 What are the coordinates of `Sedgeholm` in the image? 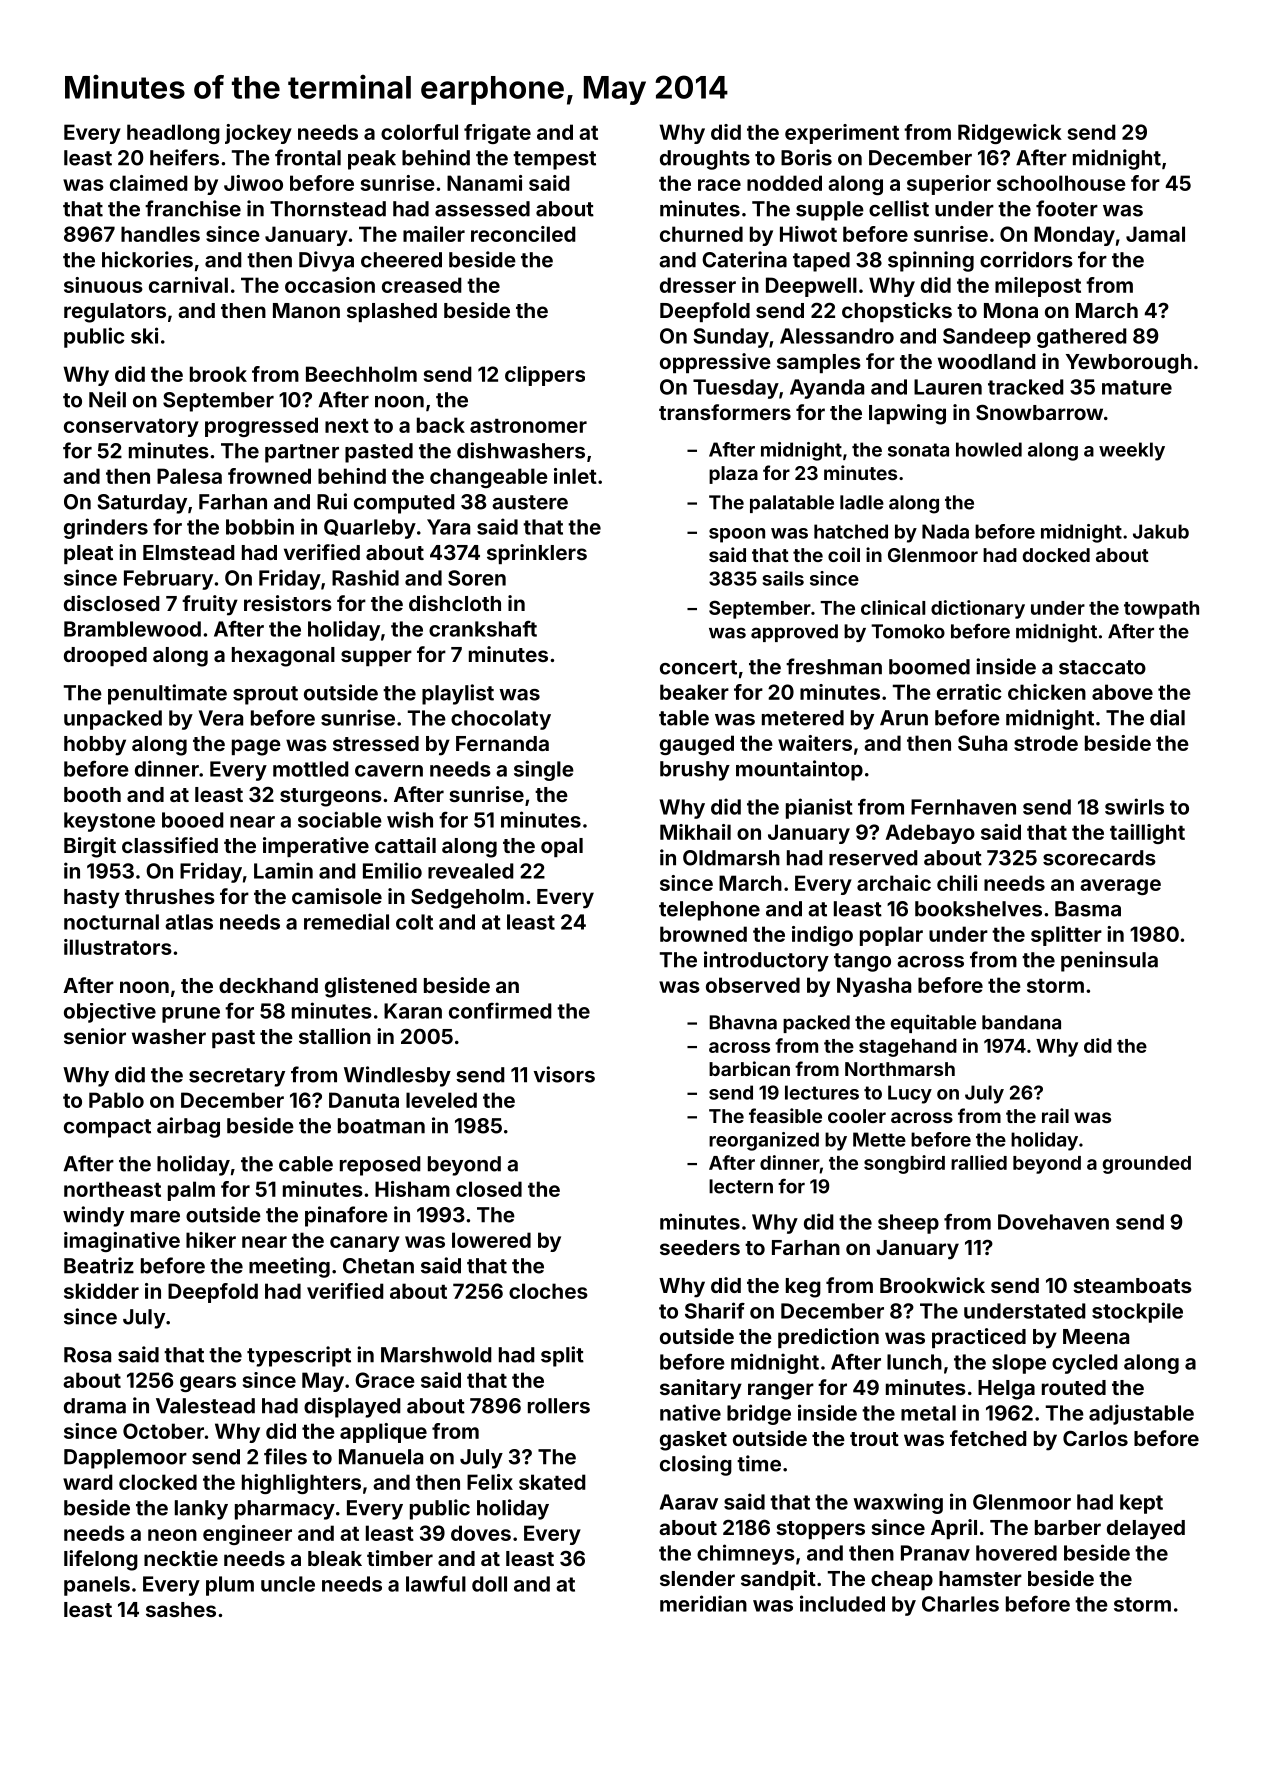 It's located at (467, 898).
